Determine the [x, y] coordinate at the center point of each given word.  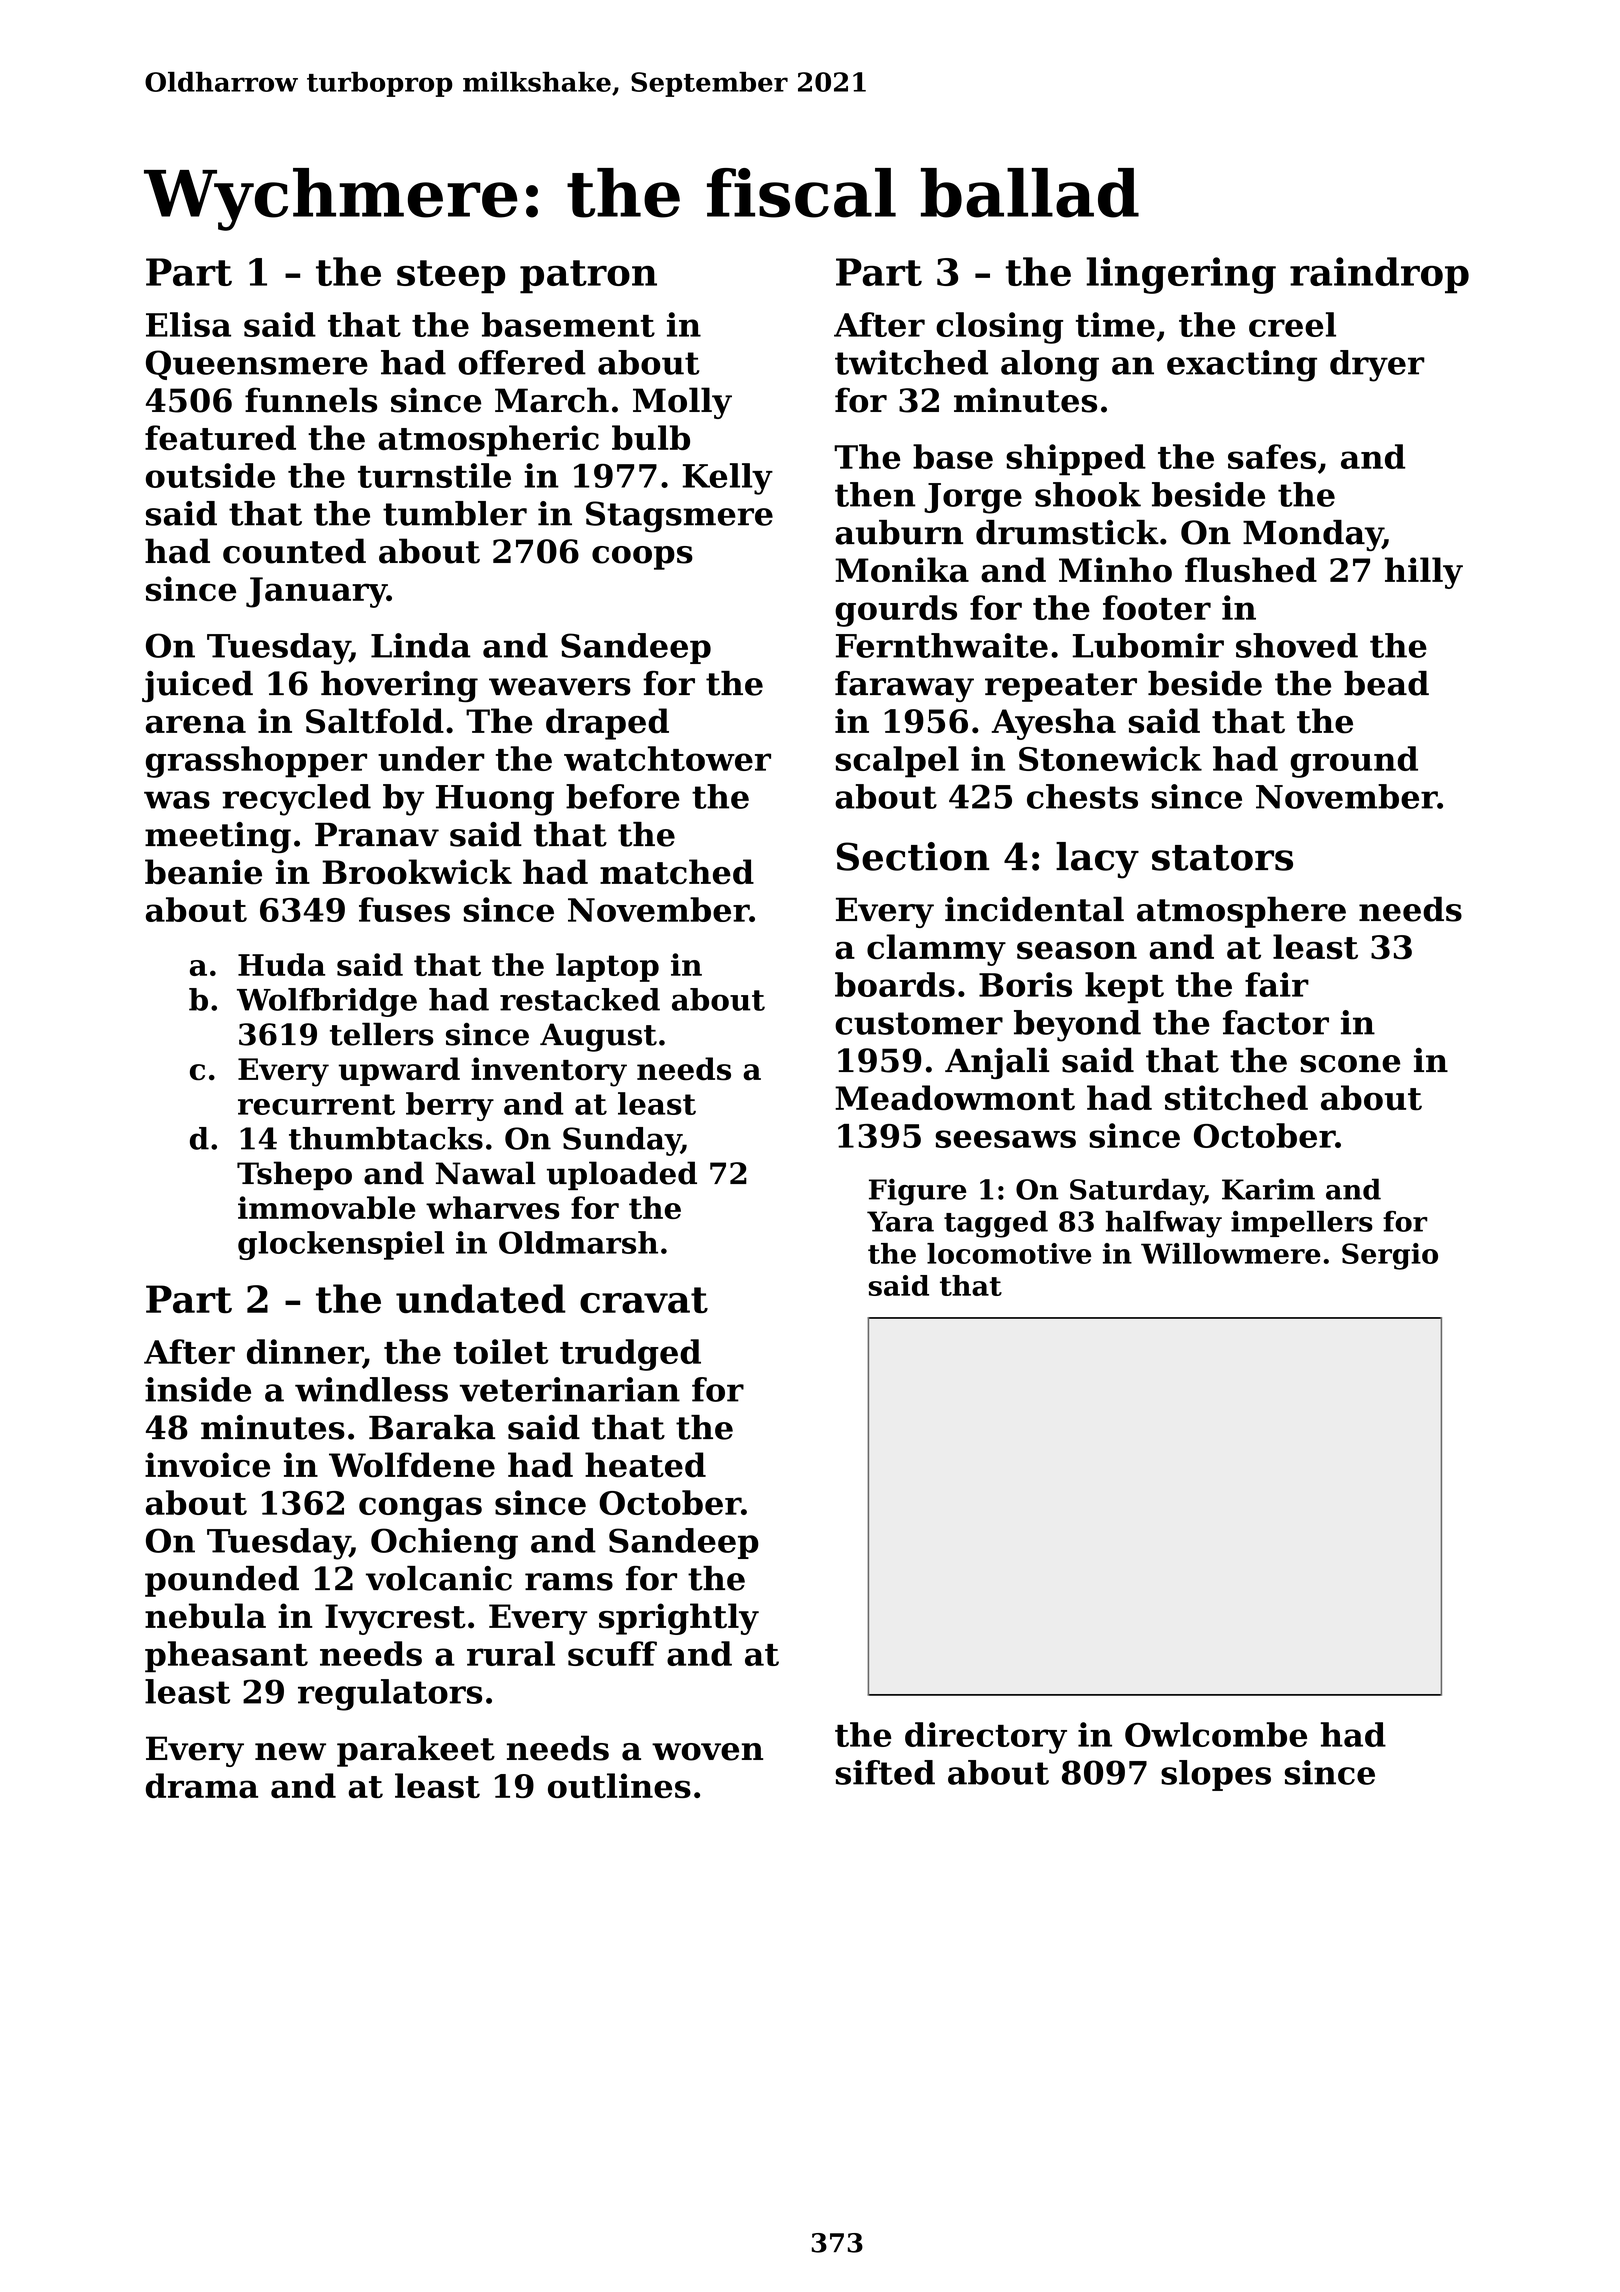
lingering [1181, 275]
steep [451, 277]
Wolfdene [412, 1465]
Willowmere [1231, 1253]
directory [986, 1738]
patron [588, 277]
